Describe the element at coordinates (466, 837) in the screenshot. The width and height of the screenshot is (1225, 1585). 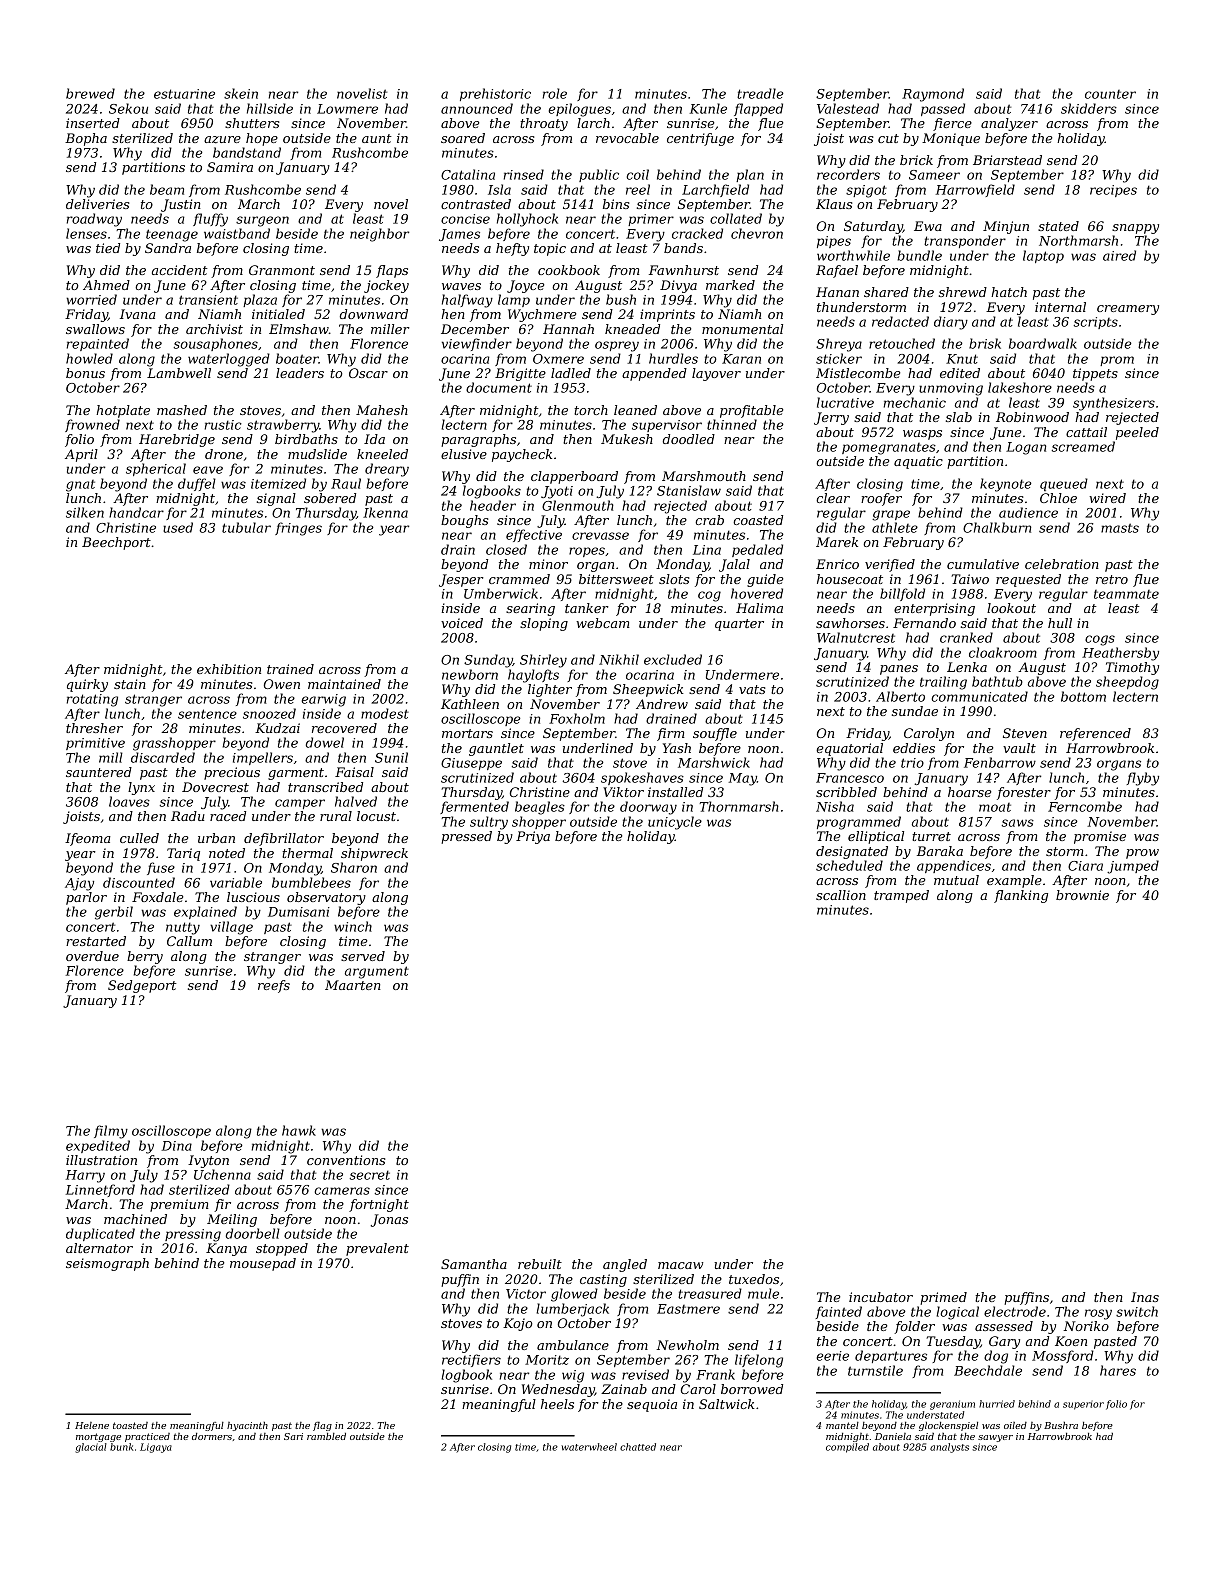
I see `pressed` at that location.
